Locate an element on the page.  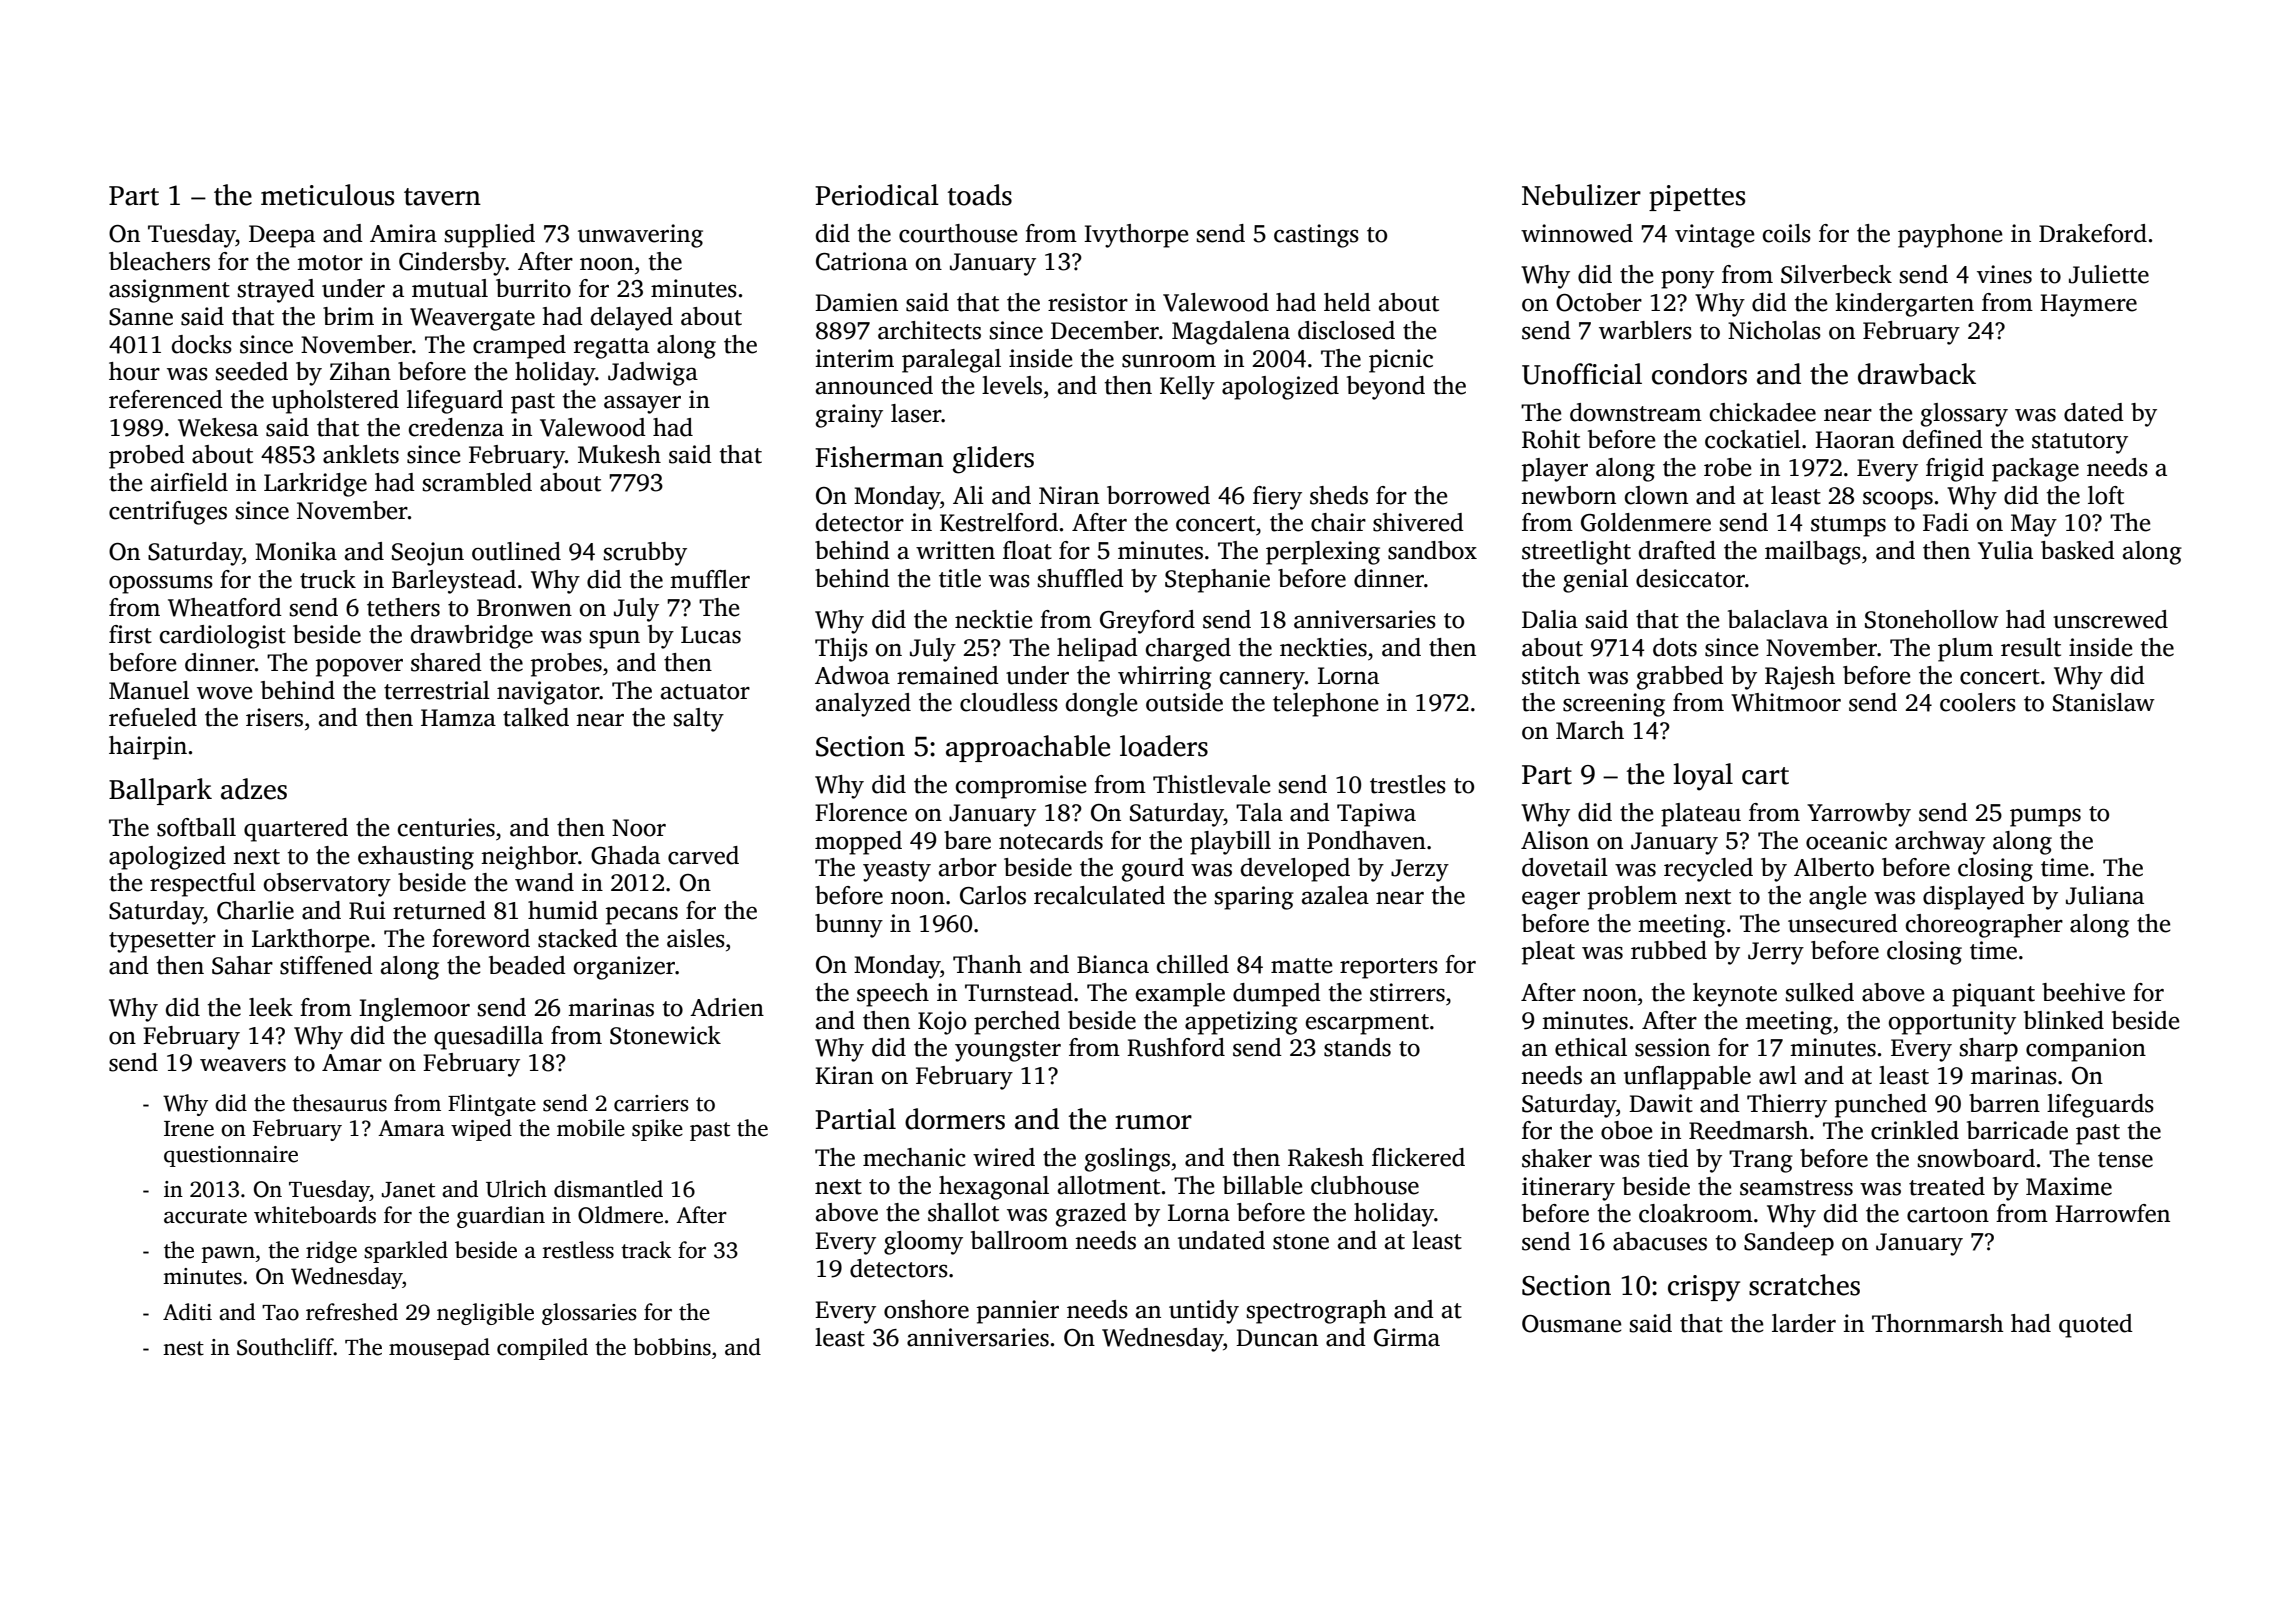
stacked is located at coordinates (578, 938).
